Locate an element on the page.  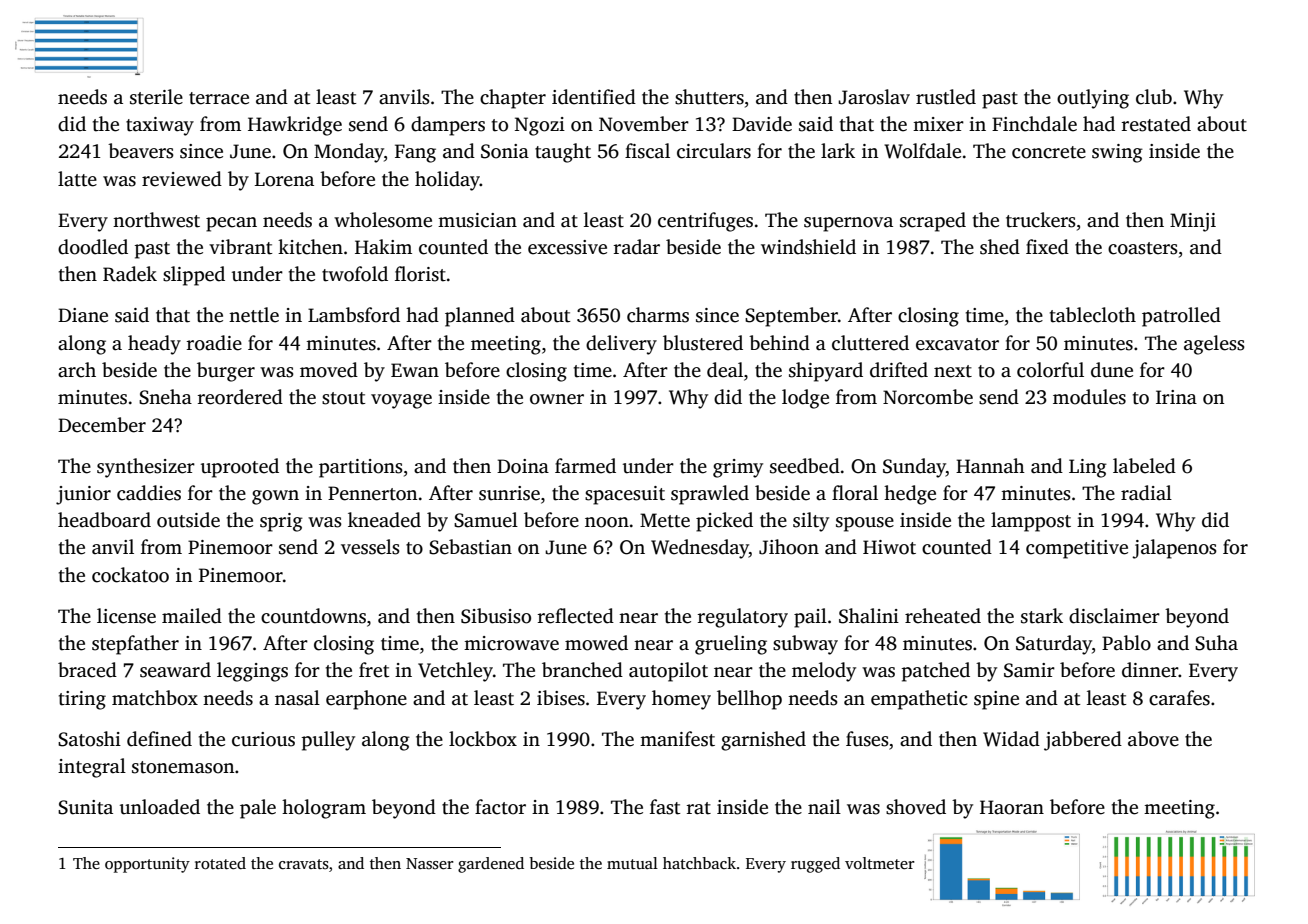
rugged is located at coordinates (815, 865).
